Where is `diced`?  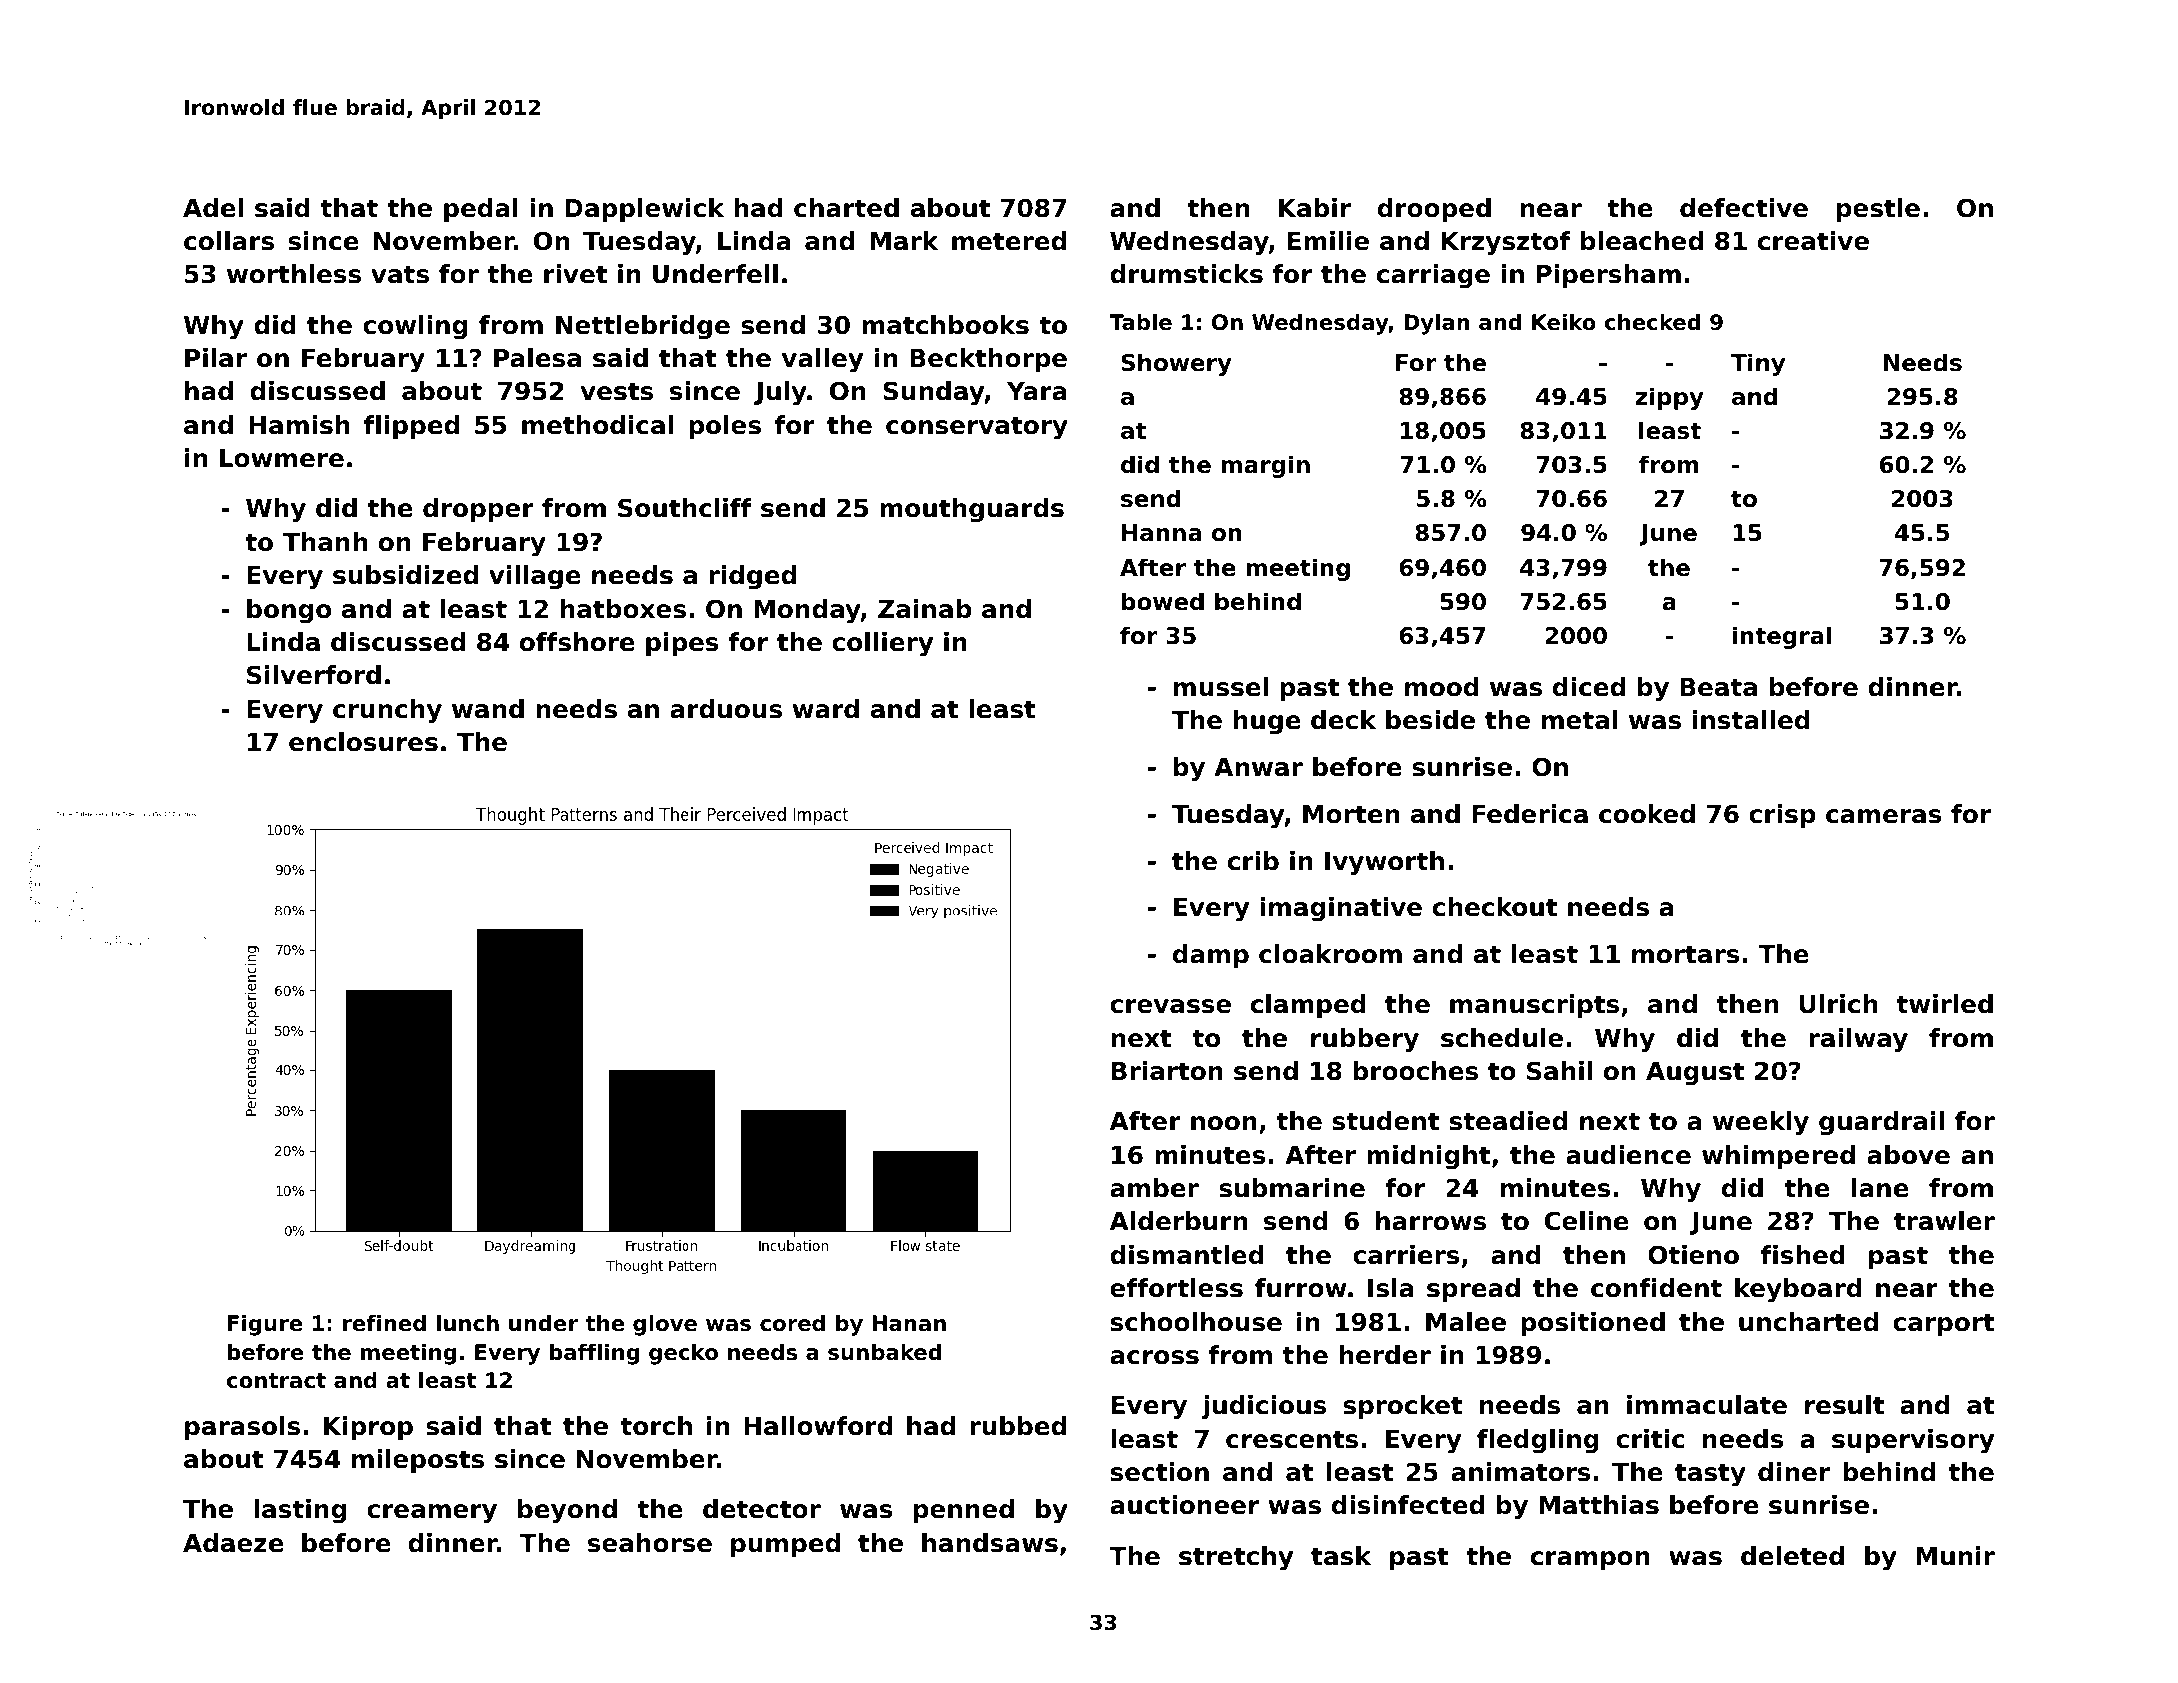 diced is located at coordinates (1589, 687).
